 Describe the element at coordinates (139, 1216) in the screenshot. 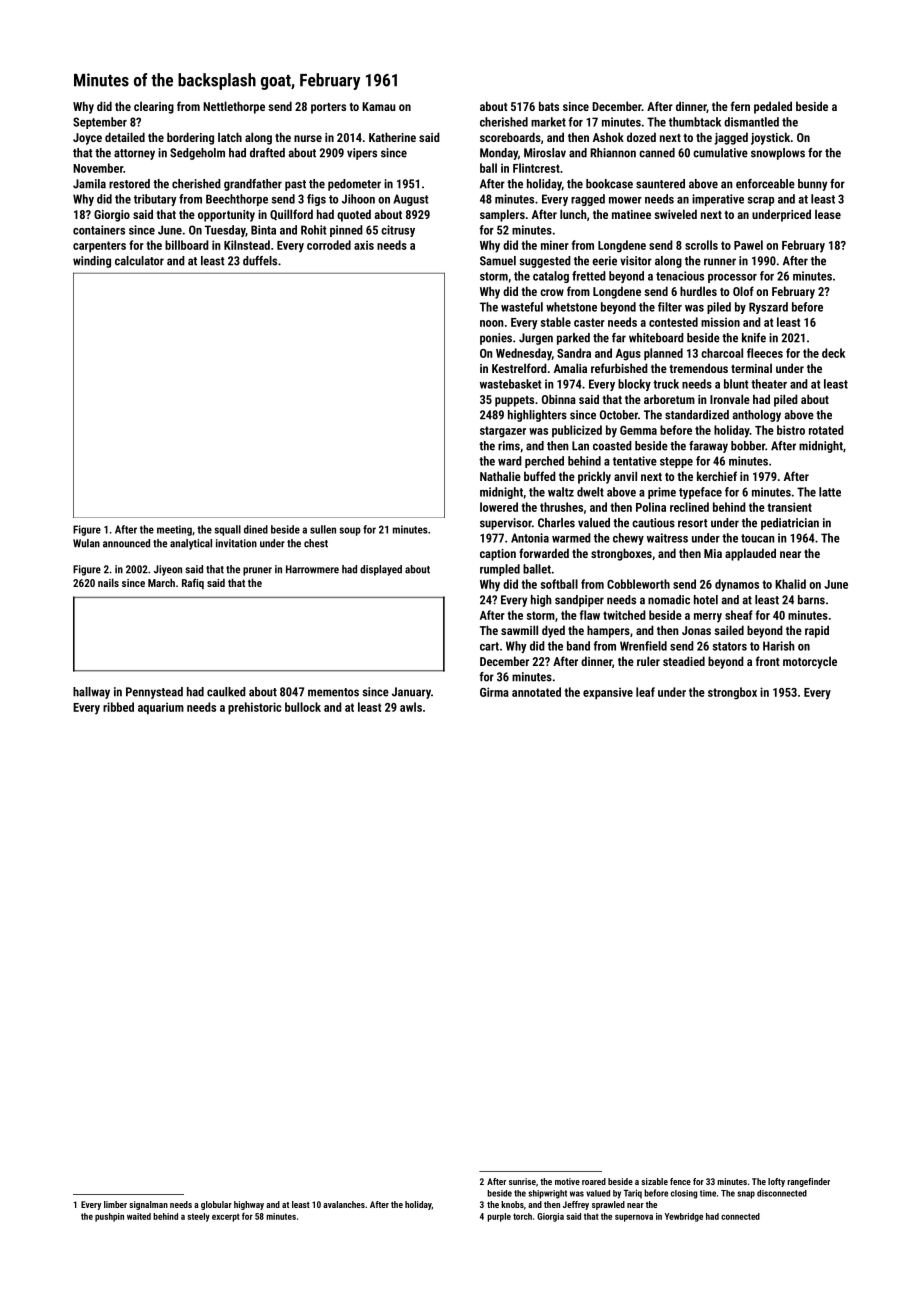

I see `waited` at that location.
